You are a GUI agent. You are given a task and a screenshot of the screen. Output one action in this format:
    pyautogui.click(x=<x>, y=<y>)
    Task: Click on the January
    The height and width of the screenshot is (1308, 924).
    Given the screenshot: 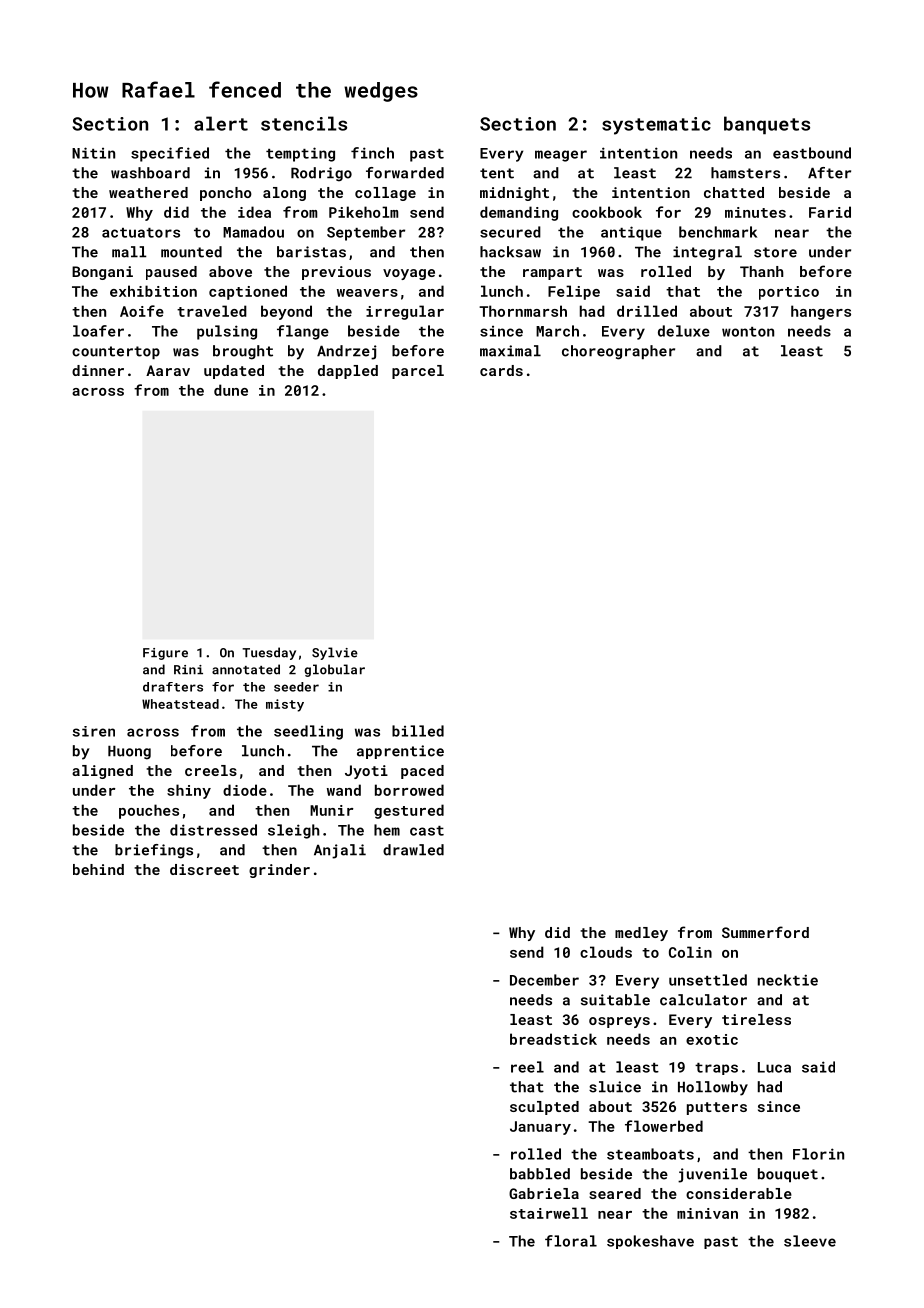 What is the action you would take?
    pyautogui.click(x=540, y=1128)
